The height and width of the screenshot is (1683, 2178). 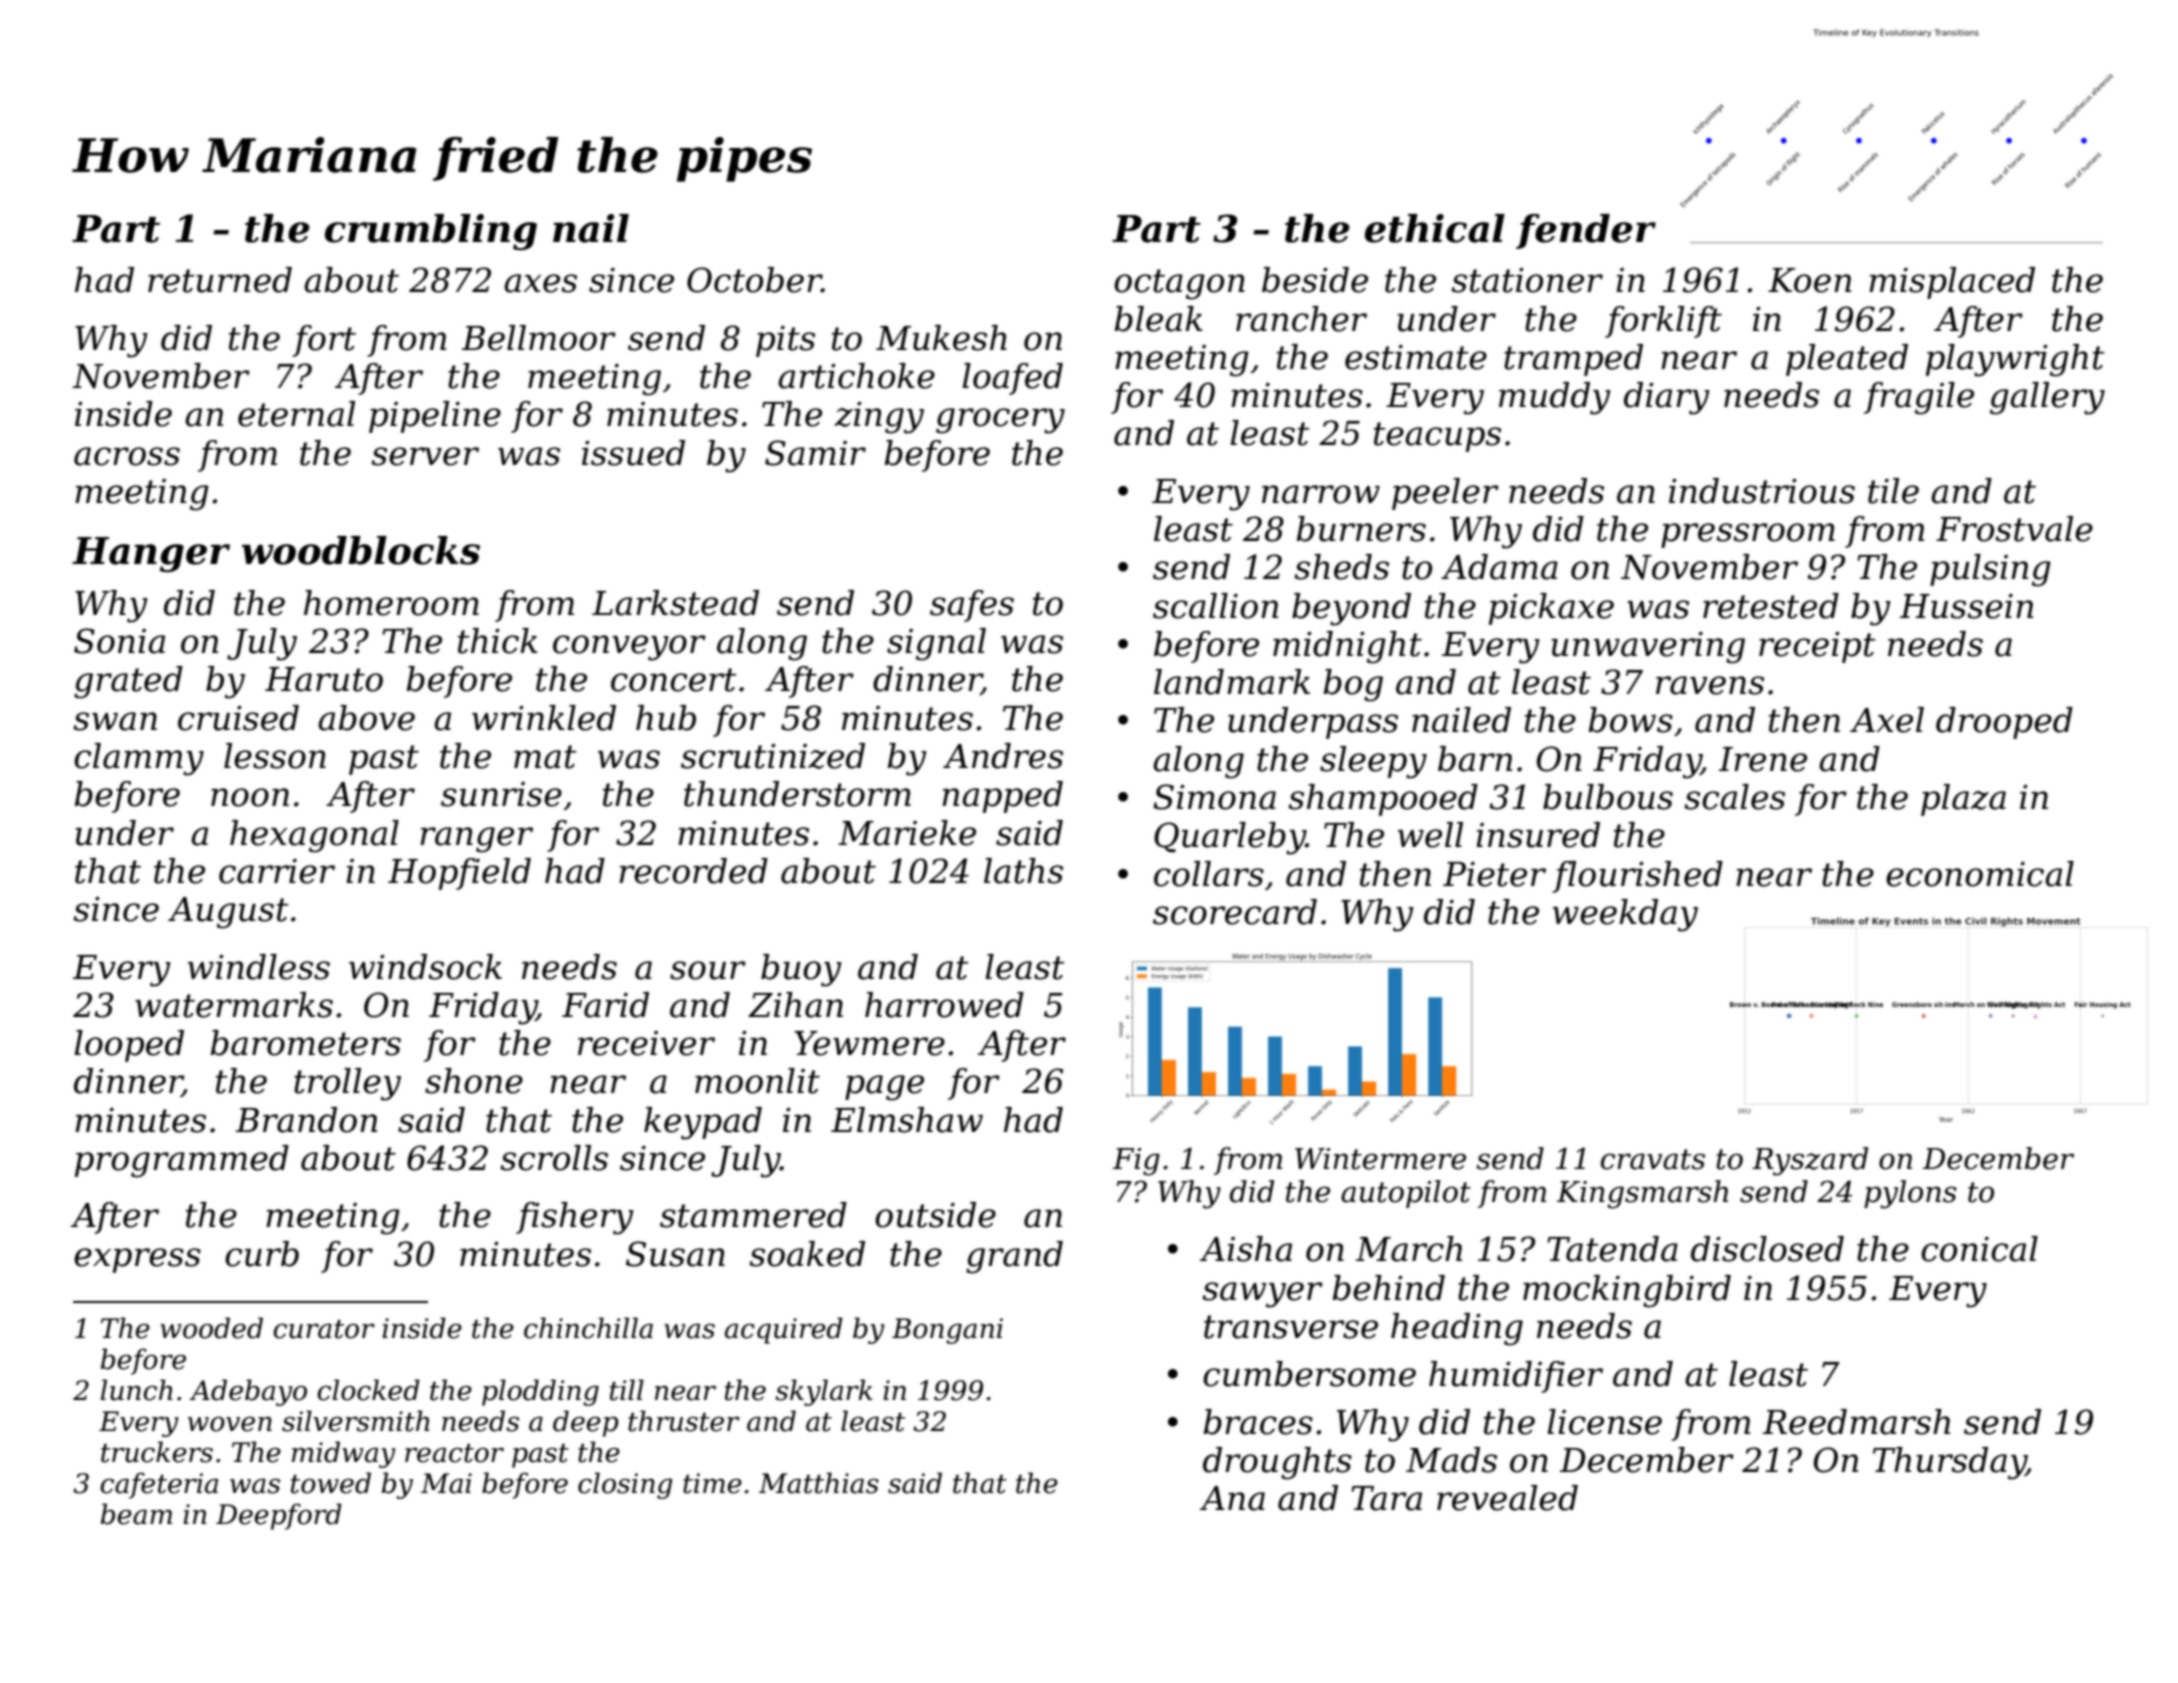 What do you see at coordinates (1762, 491) in the screenshot?
I see `industrious` at bounding box center [1762, 491].
